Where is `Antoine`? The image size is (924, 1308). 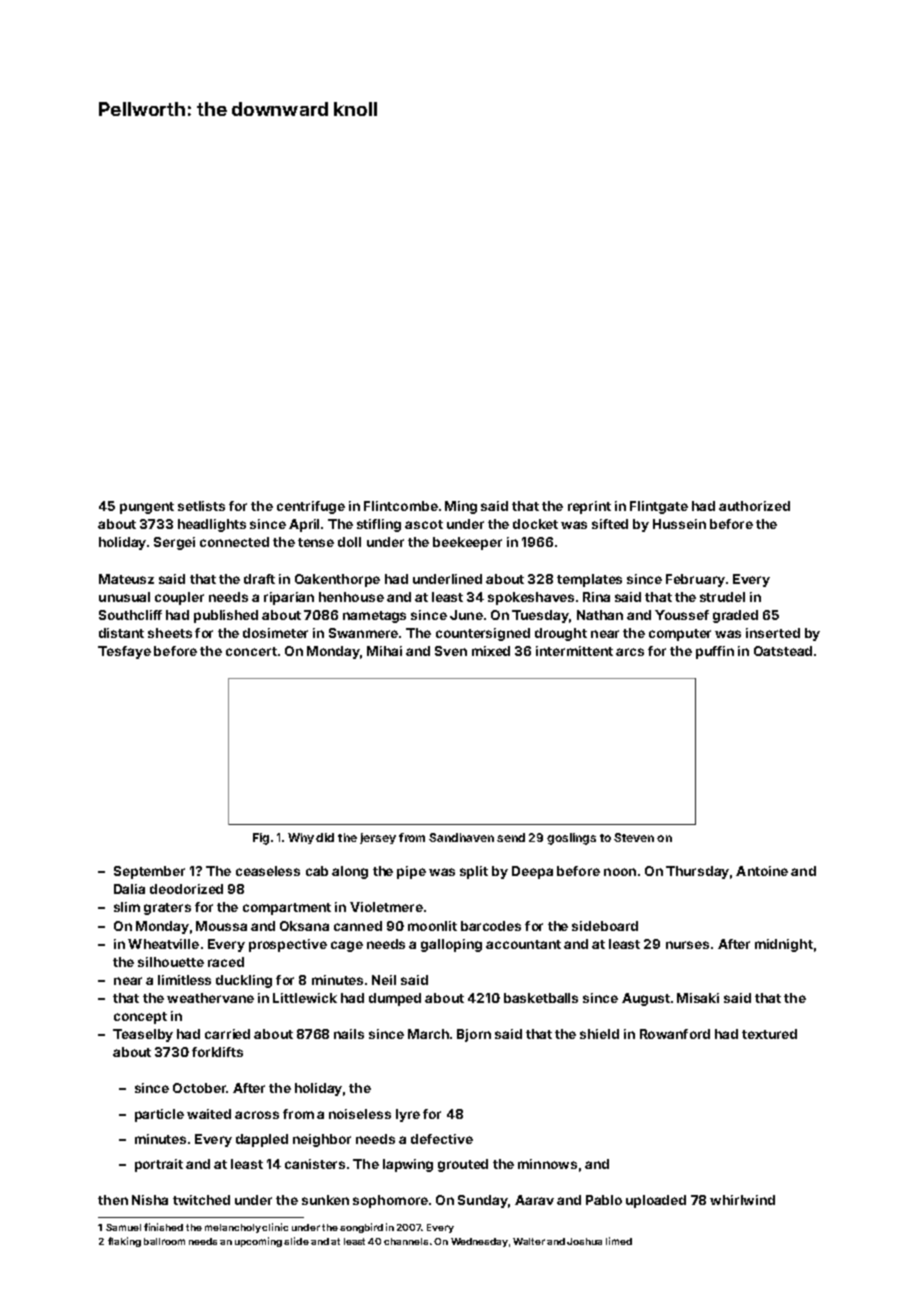 Antoine is located at coordinates (762, 871).
